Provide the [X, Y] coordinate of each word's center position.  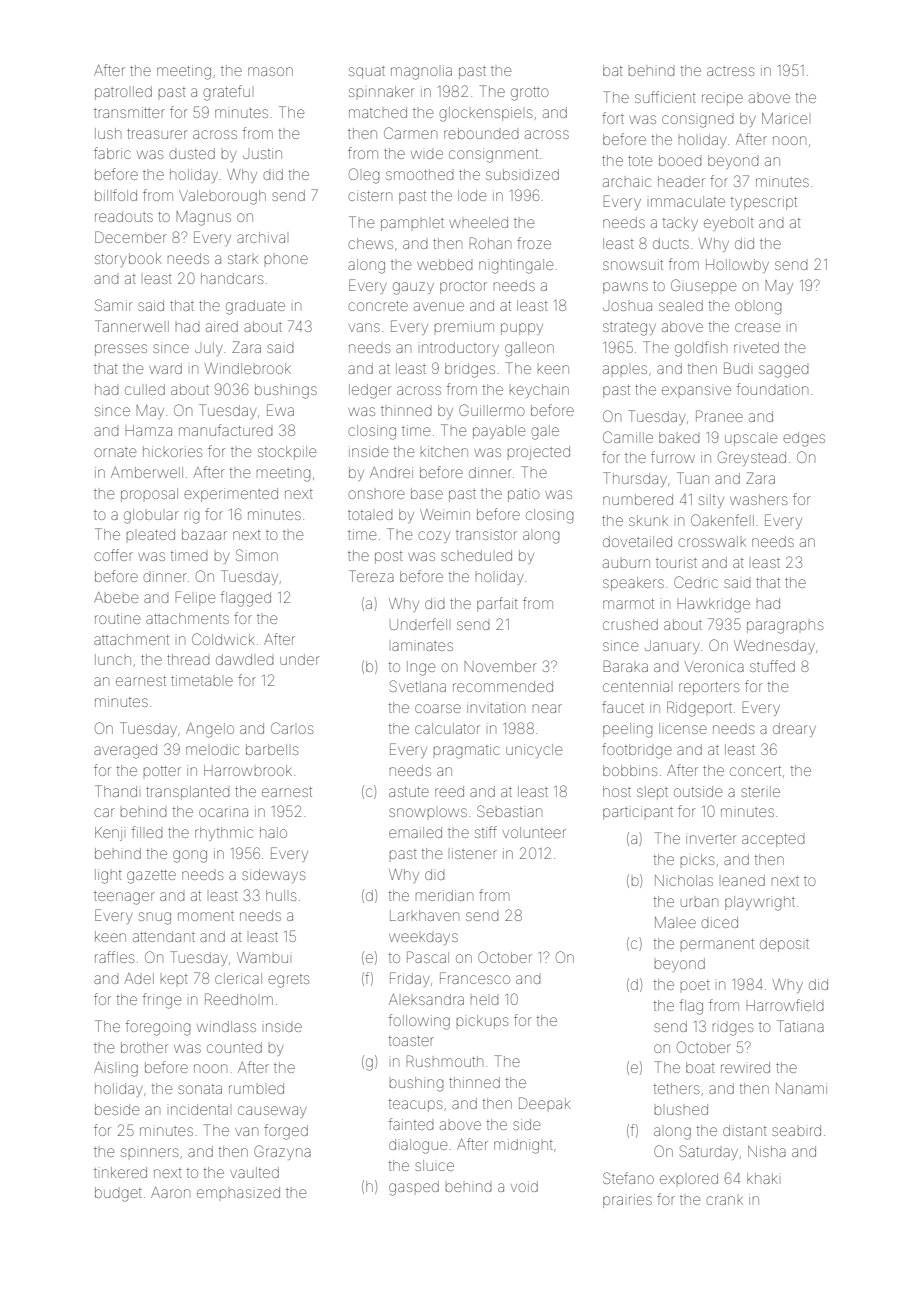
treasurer [157, 134]
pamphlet [412, 224]
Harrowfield [785, 1005]
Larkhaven [424, 915]
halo [273, 832]
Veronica [714, 666]
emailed [415, 832]
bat [613, 70]
